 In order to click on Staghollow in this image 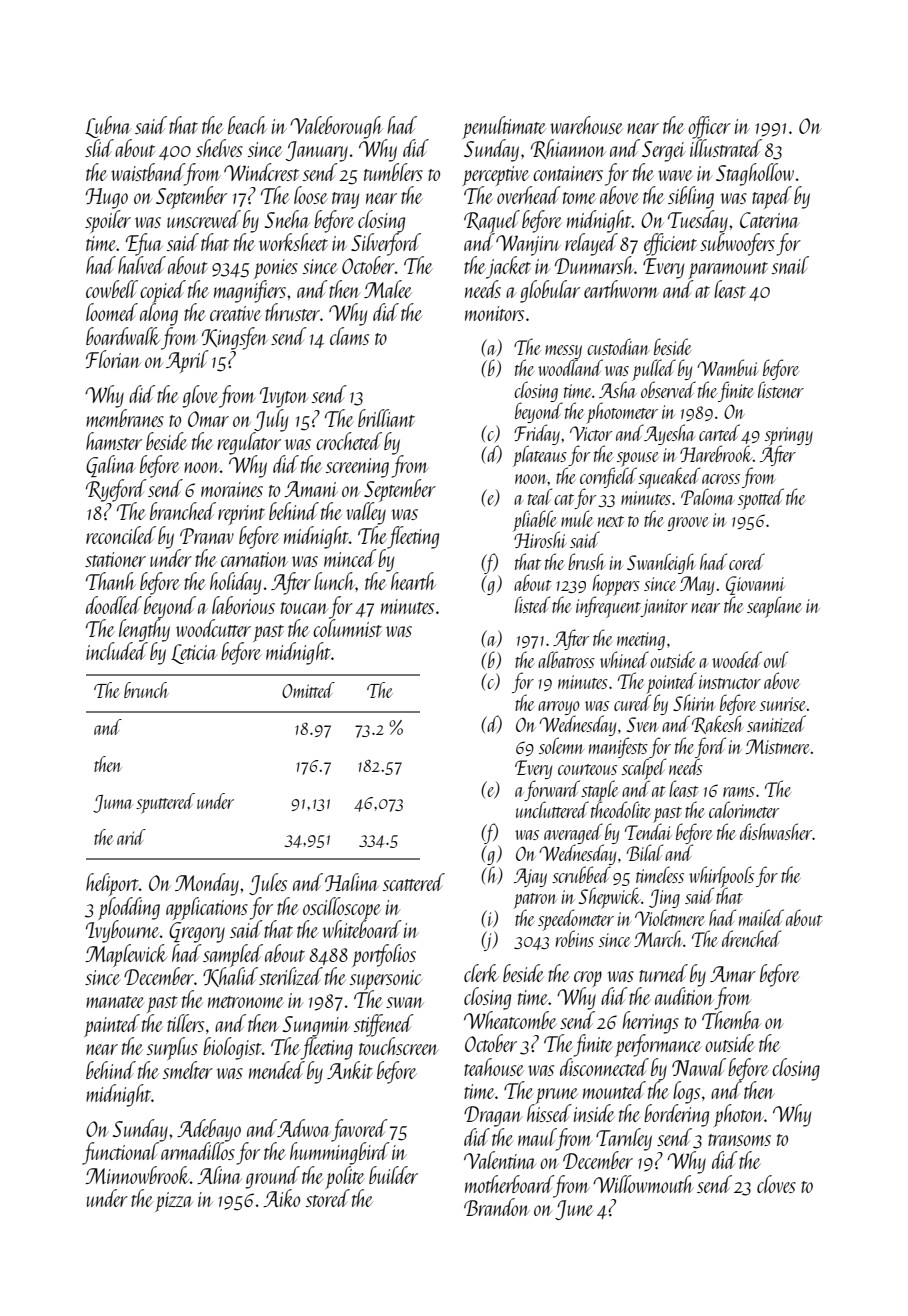, I will do `click(755, 174)`.
